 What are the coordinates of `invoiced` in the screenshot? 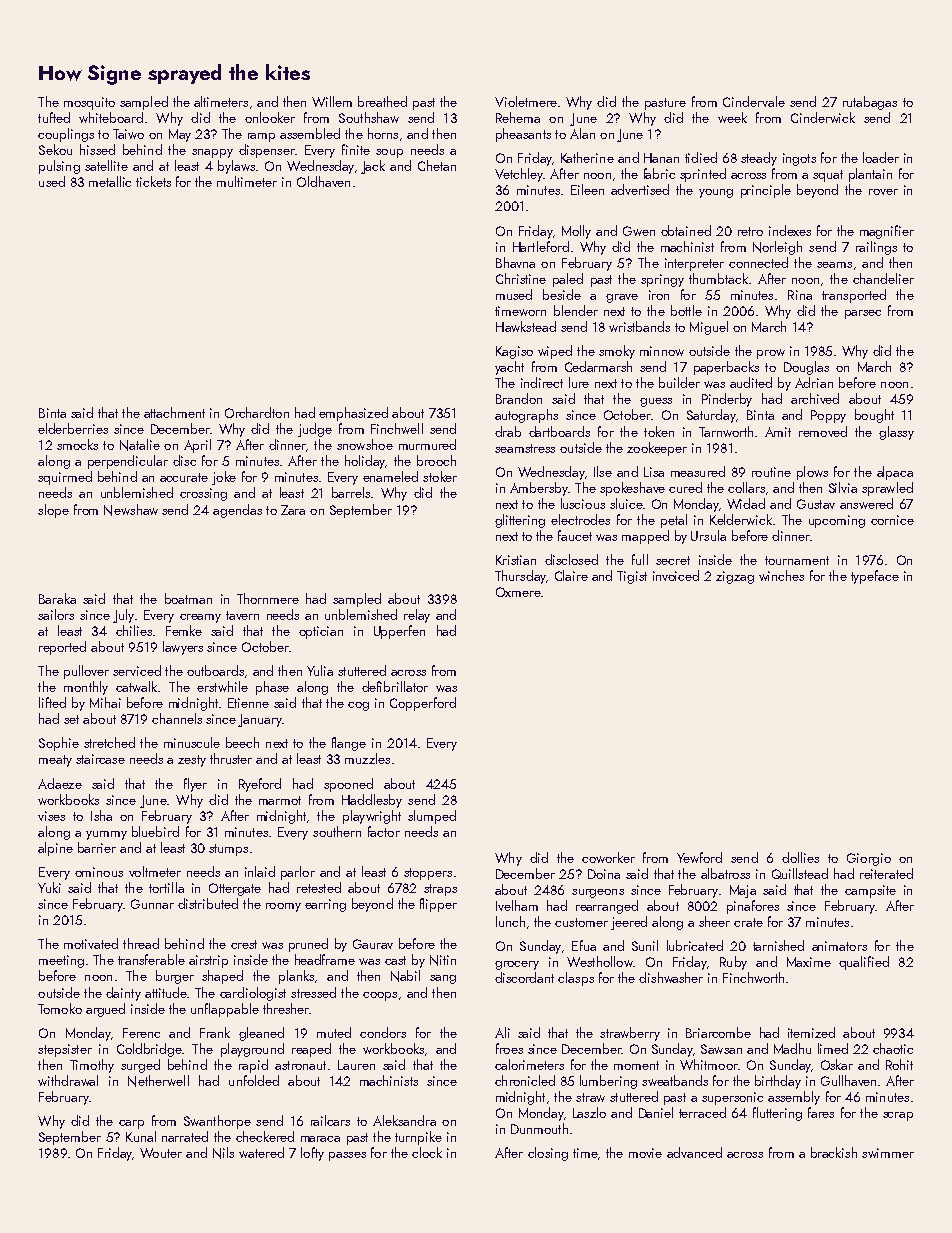 It's located at (676, 575).
